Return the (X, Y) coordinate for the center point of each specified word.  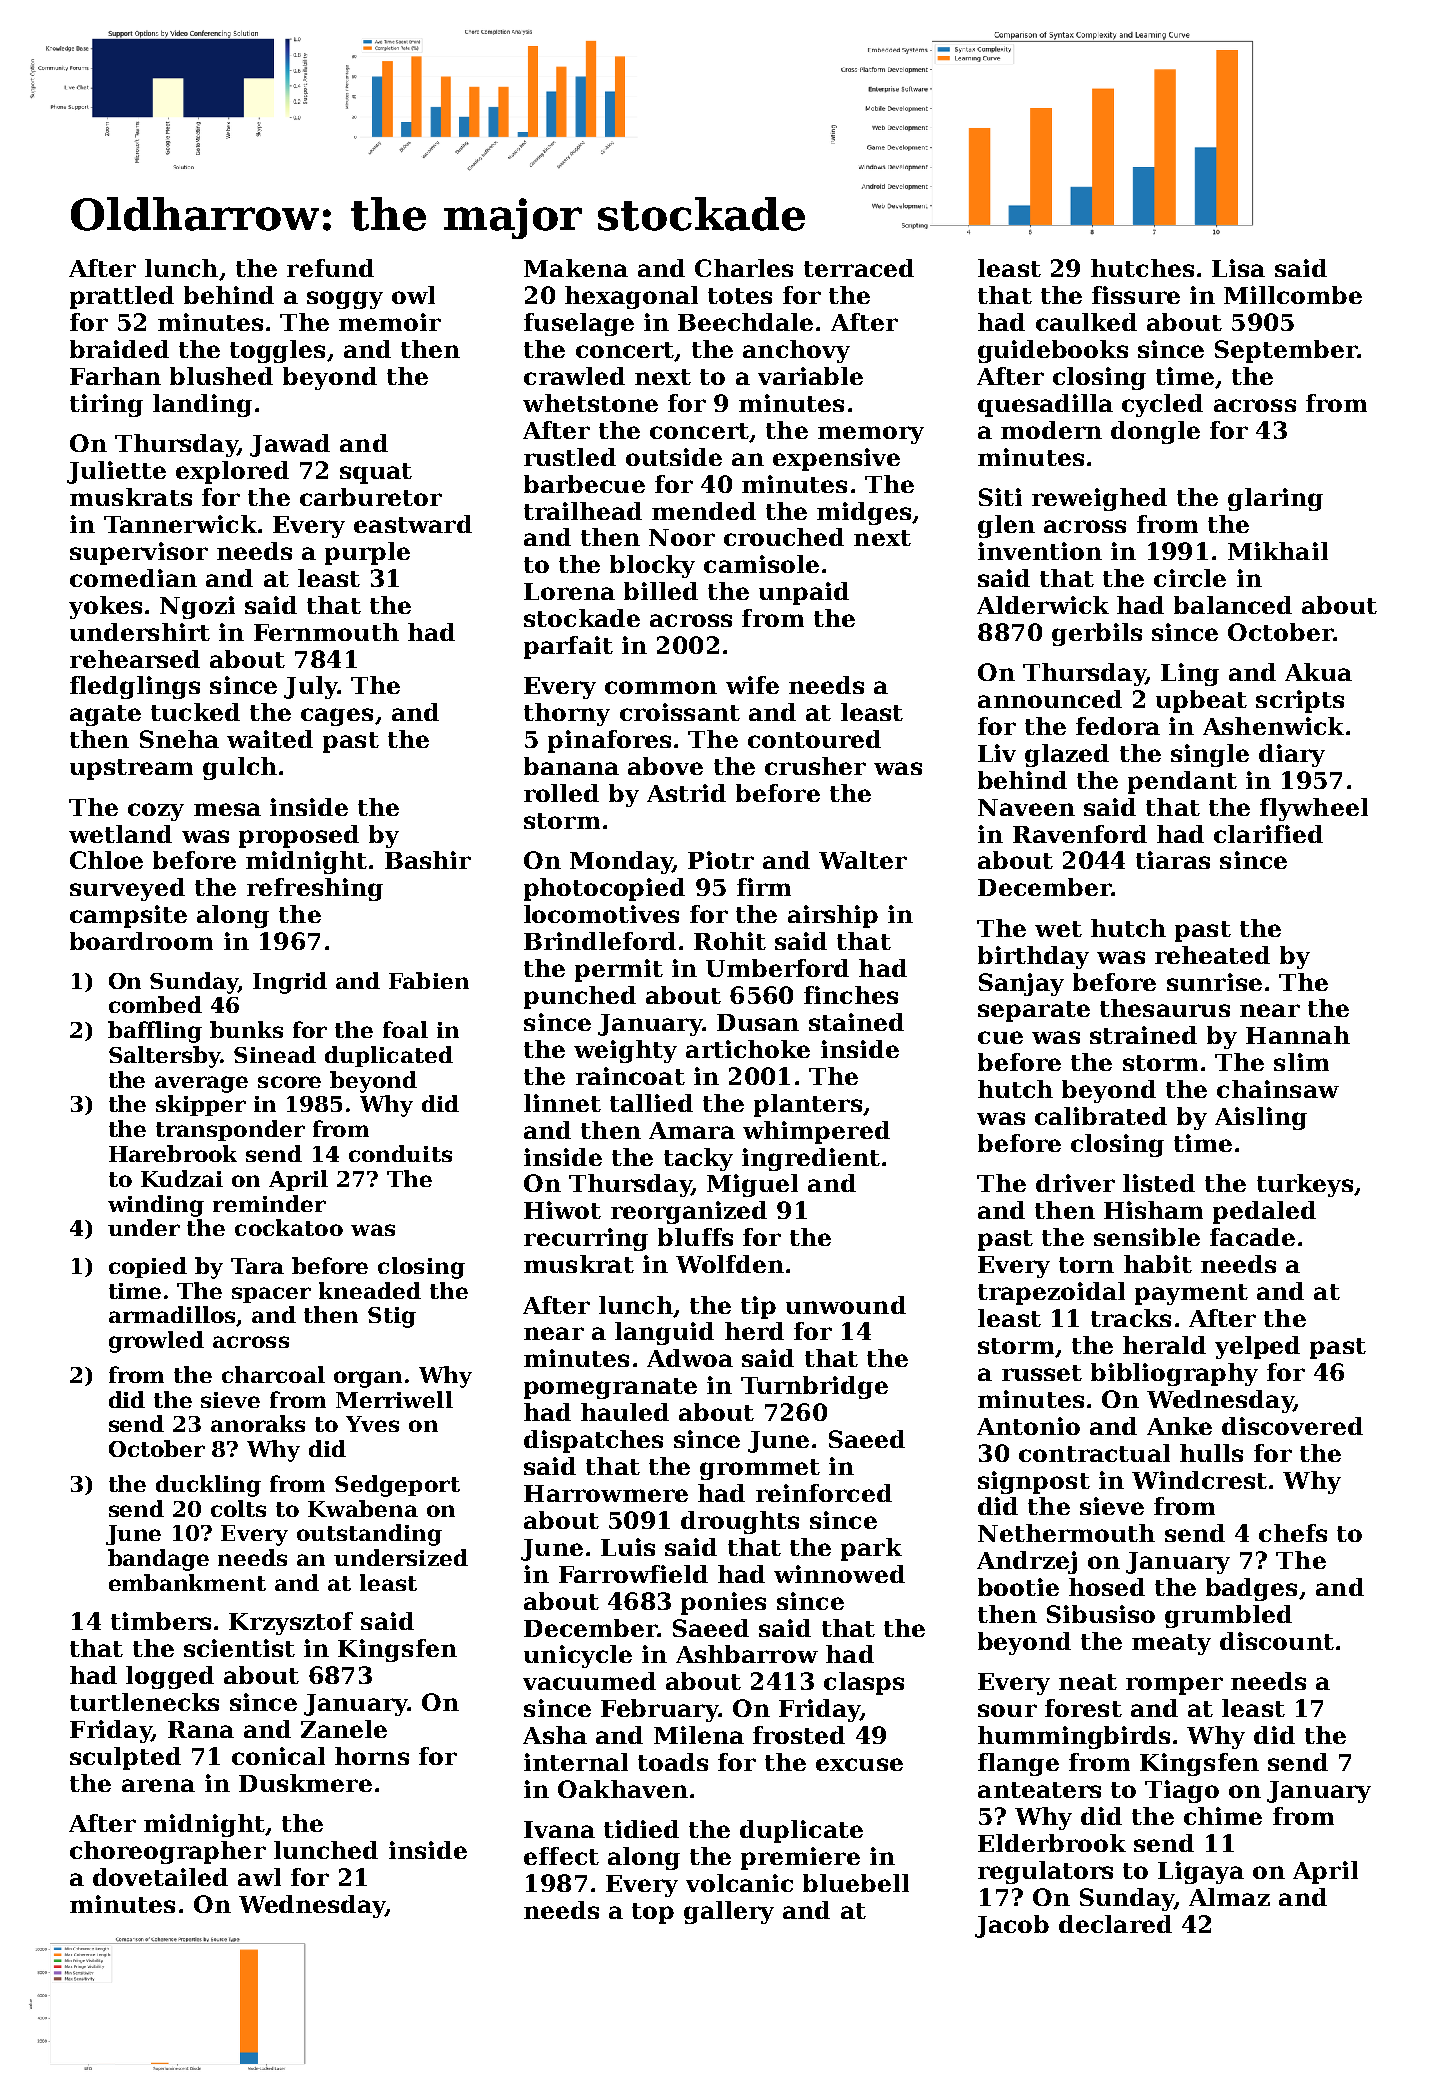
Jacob (1012, 1926)
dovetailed (160, 1877)
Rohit (730, 941)
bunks (246, 1029)
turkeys (1305, 1185)
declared (1115, 1924)
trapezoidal (1051, 1293)
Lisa (1238, 268)
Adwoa (690, 1358)
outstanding (369, 1535)
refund (330, 268)
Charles (744, 268)
